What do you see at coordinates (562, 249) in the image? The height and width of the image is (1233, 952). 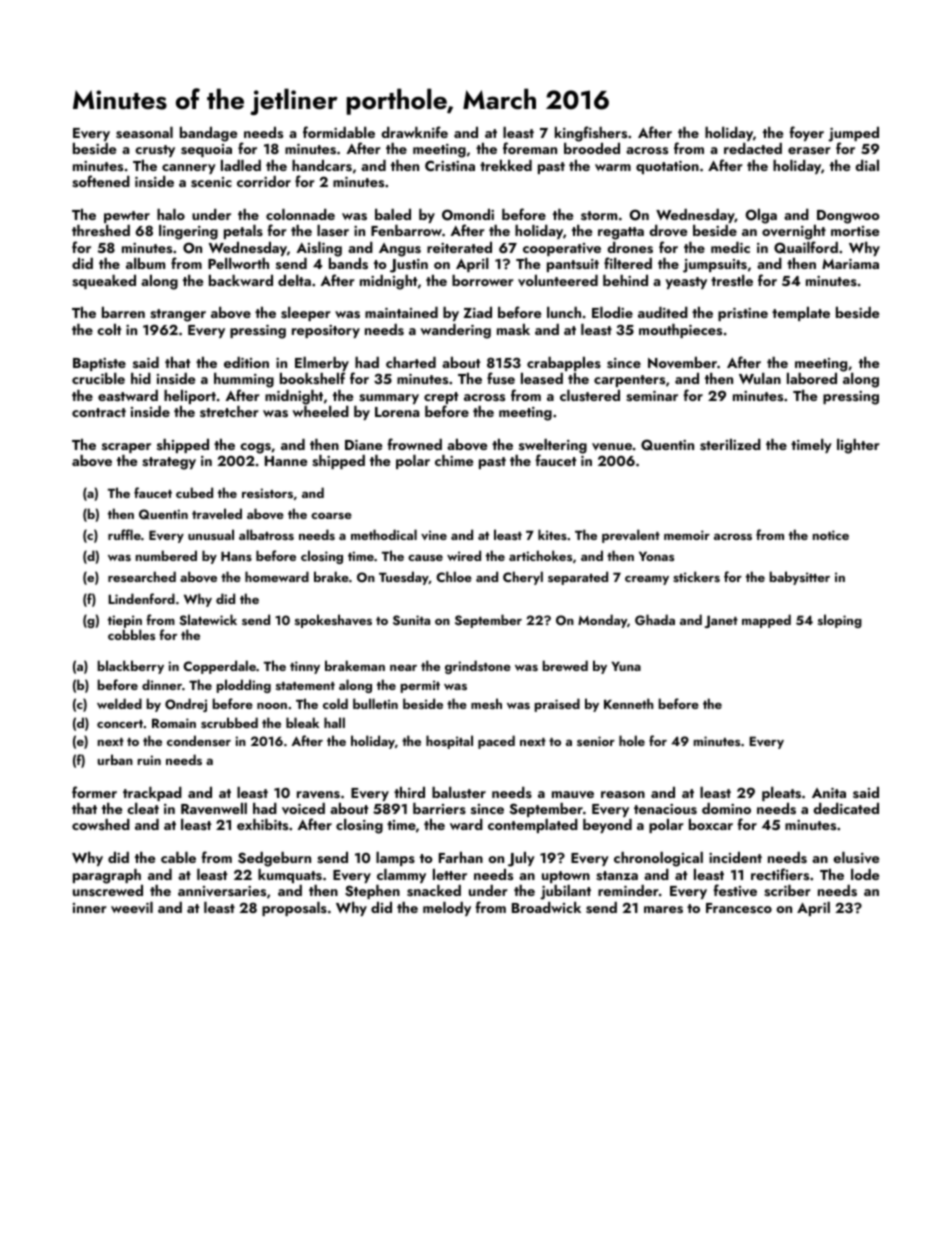 I see `cooperative` at bounding box center [562, 249].
